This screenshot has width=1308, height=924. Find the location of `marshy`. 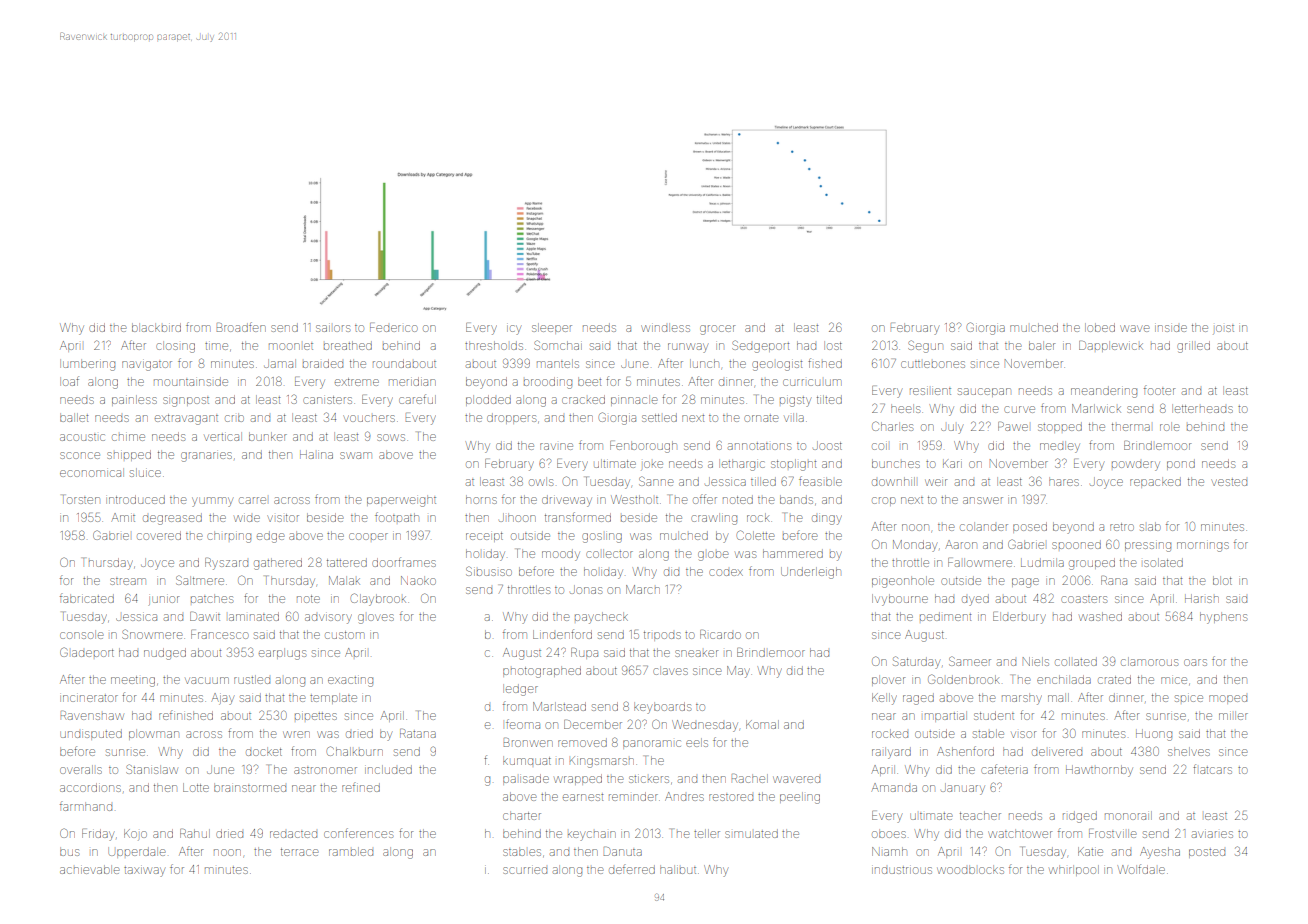

marshy is located at coordinates (1022, 699).
